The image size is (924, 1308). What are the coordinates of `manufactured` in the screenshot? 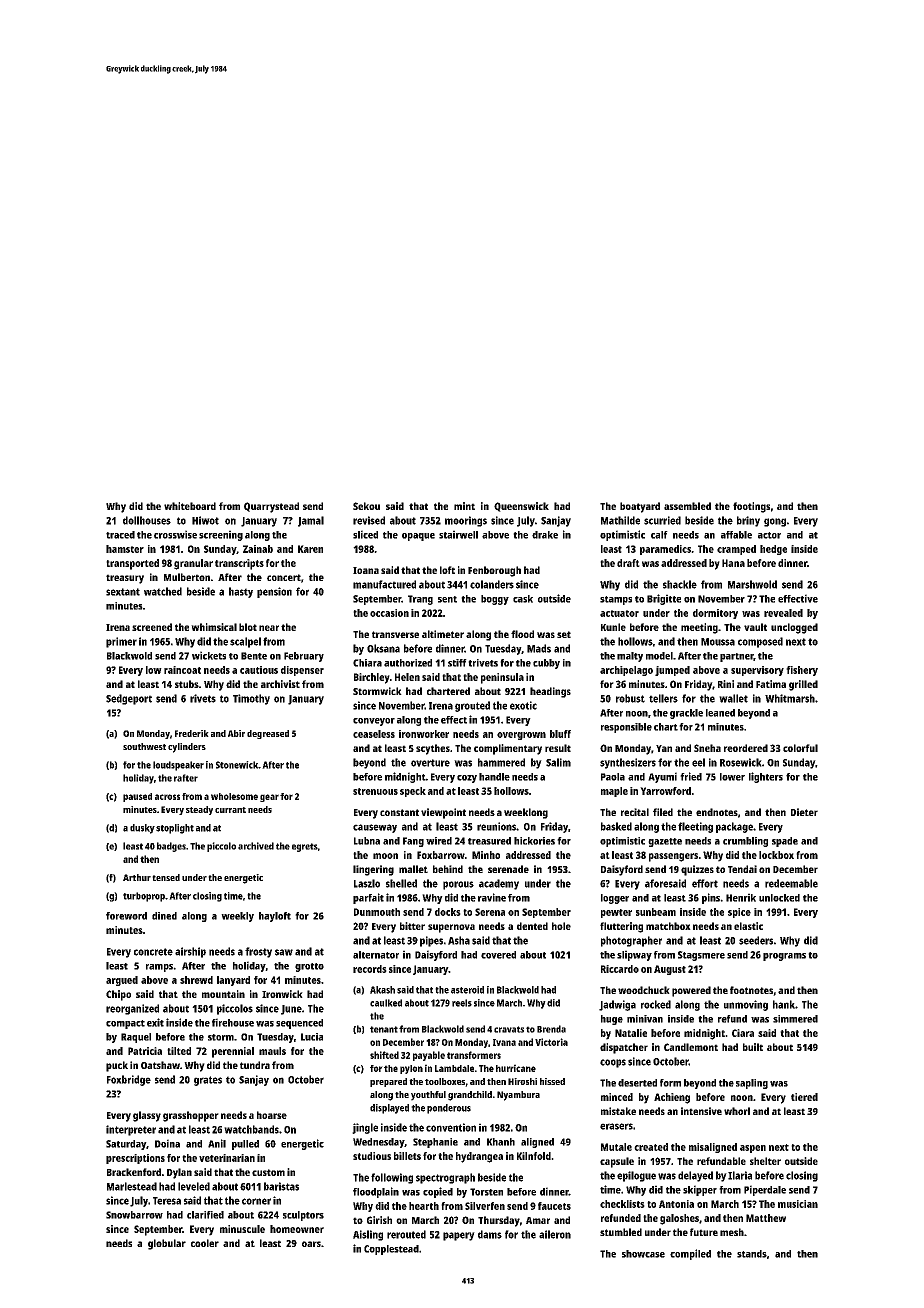 It's located at (384, 584).
